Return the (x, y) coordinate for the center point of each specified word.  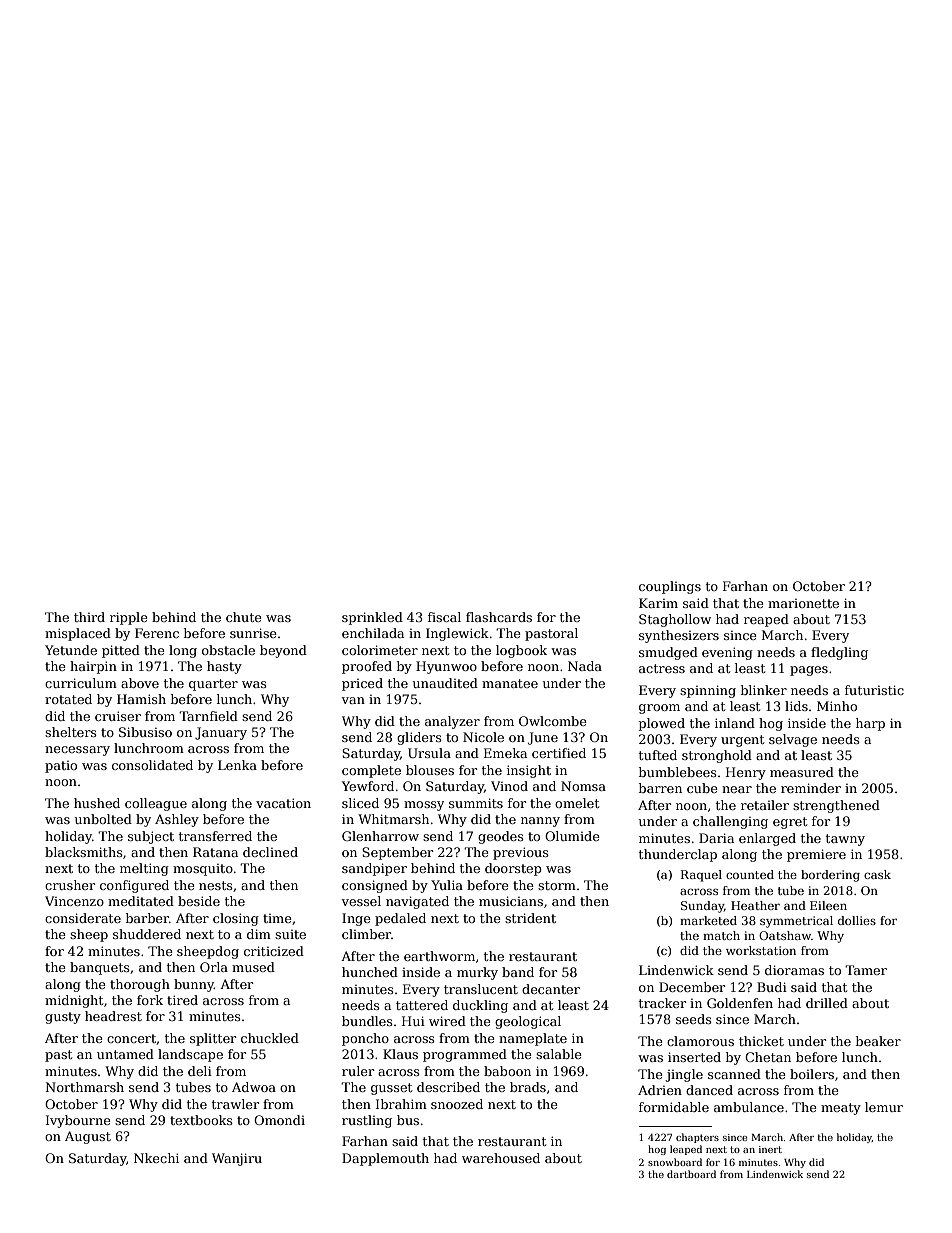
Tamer (866, 970)
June (543, 738)
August (88, 1137)
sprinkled (372, 618)
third (89, 617)
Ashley (177, 820)
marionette (803, 603)
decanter (551, 989)
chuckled (270, 1038)
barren (660, 788)
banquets (100, 968)
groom (659, 709)
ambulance (749, 1107)
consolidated (152, 765)
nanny (540, 822)
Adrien (660, 1090)
